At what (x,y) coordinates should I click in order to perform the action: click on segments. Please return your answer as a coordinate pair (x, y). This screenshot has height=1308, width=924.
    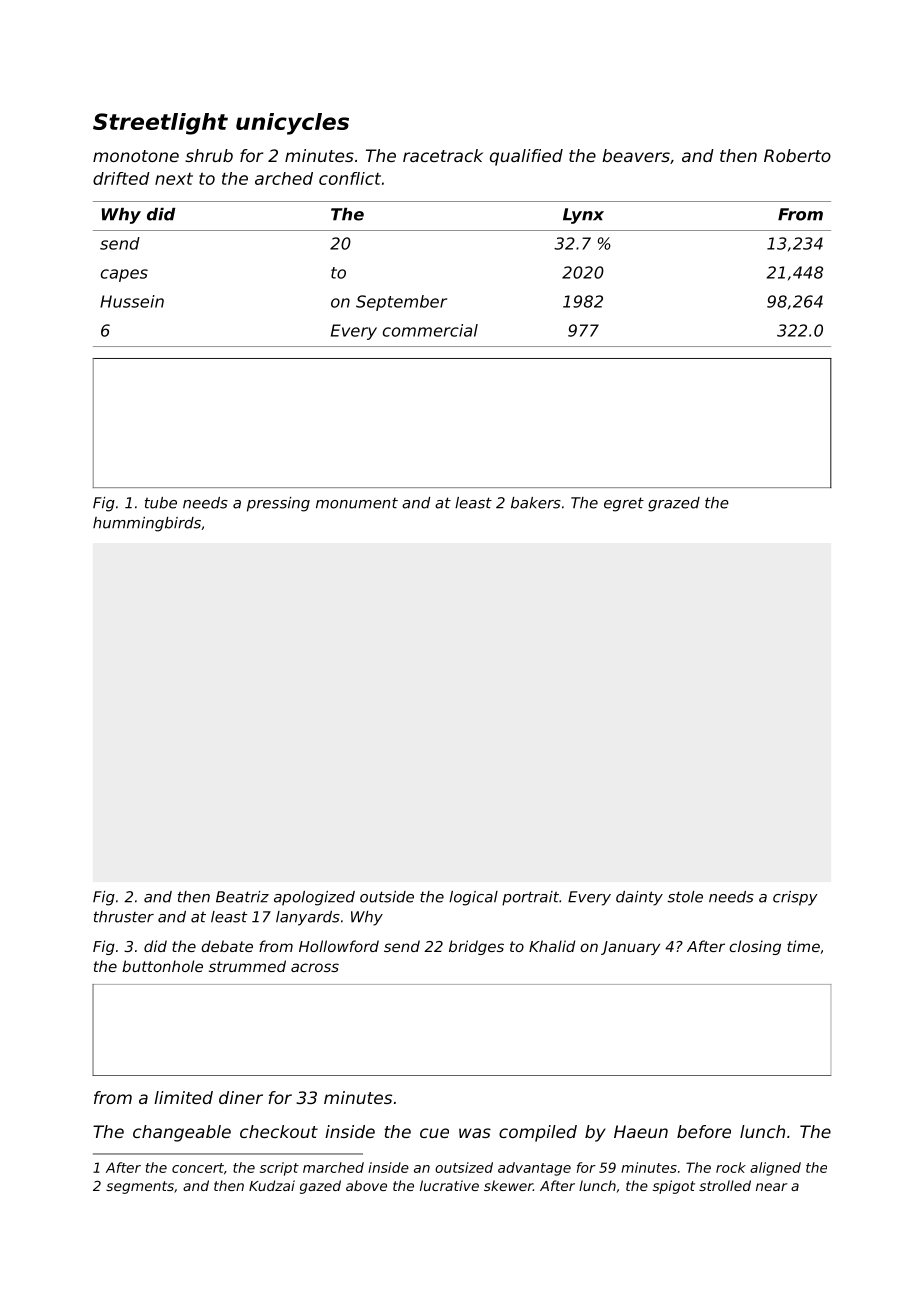
    Looking at the image, I should click on (140, 1187).
